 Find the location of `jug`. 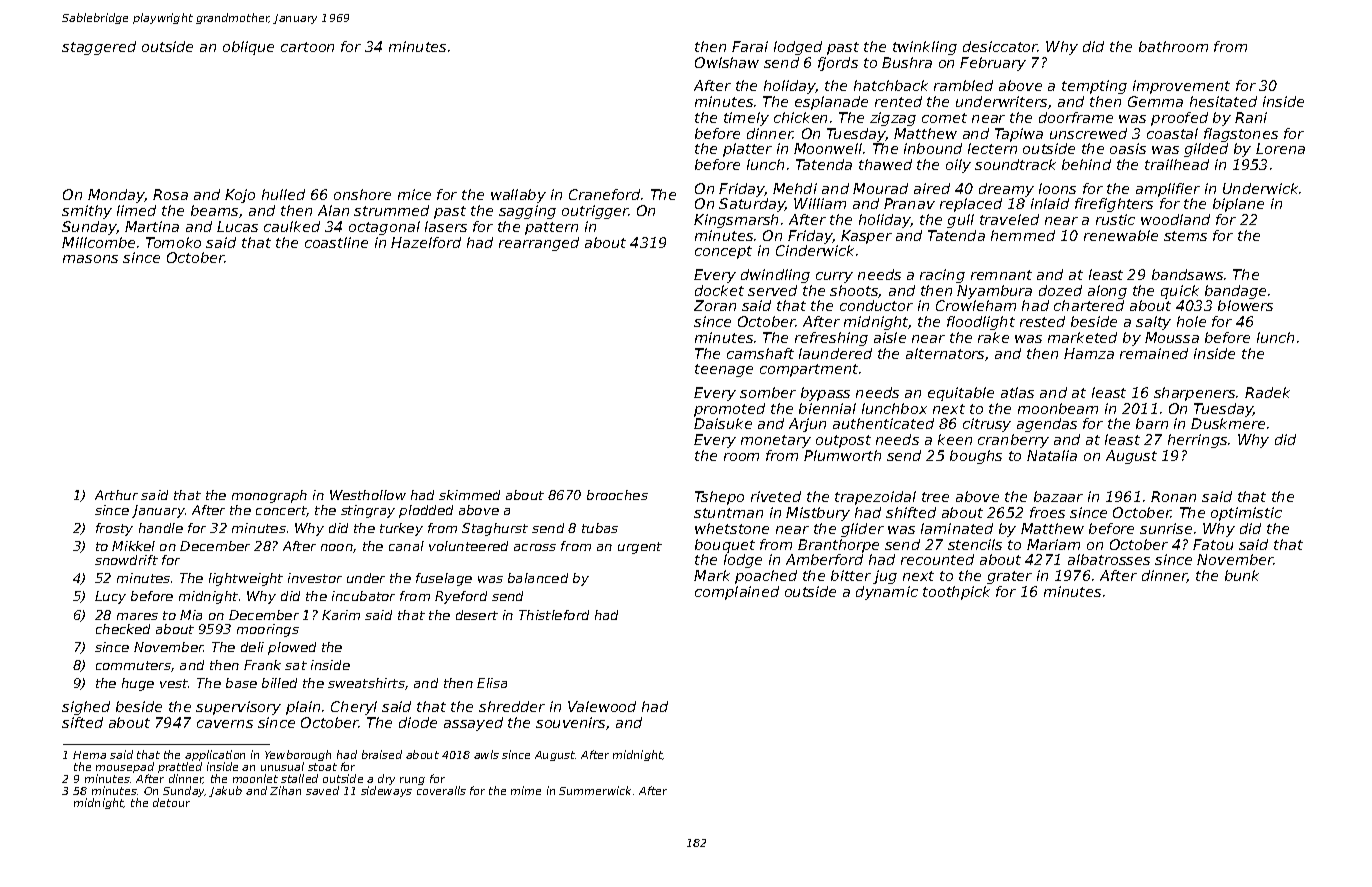

jug is located at coordinates (885, 577).
